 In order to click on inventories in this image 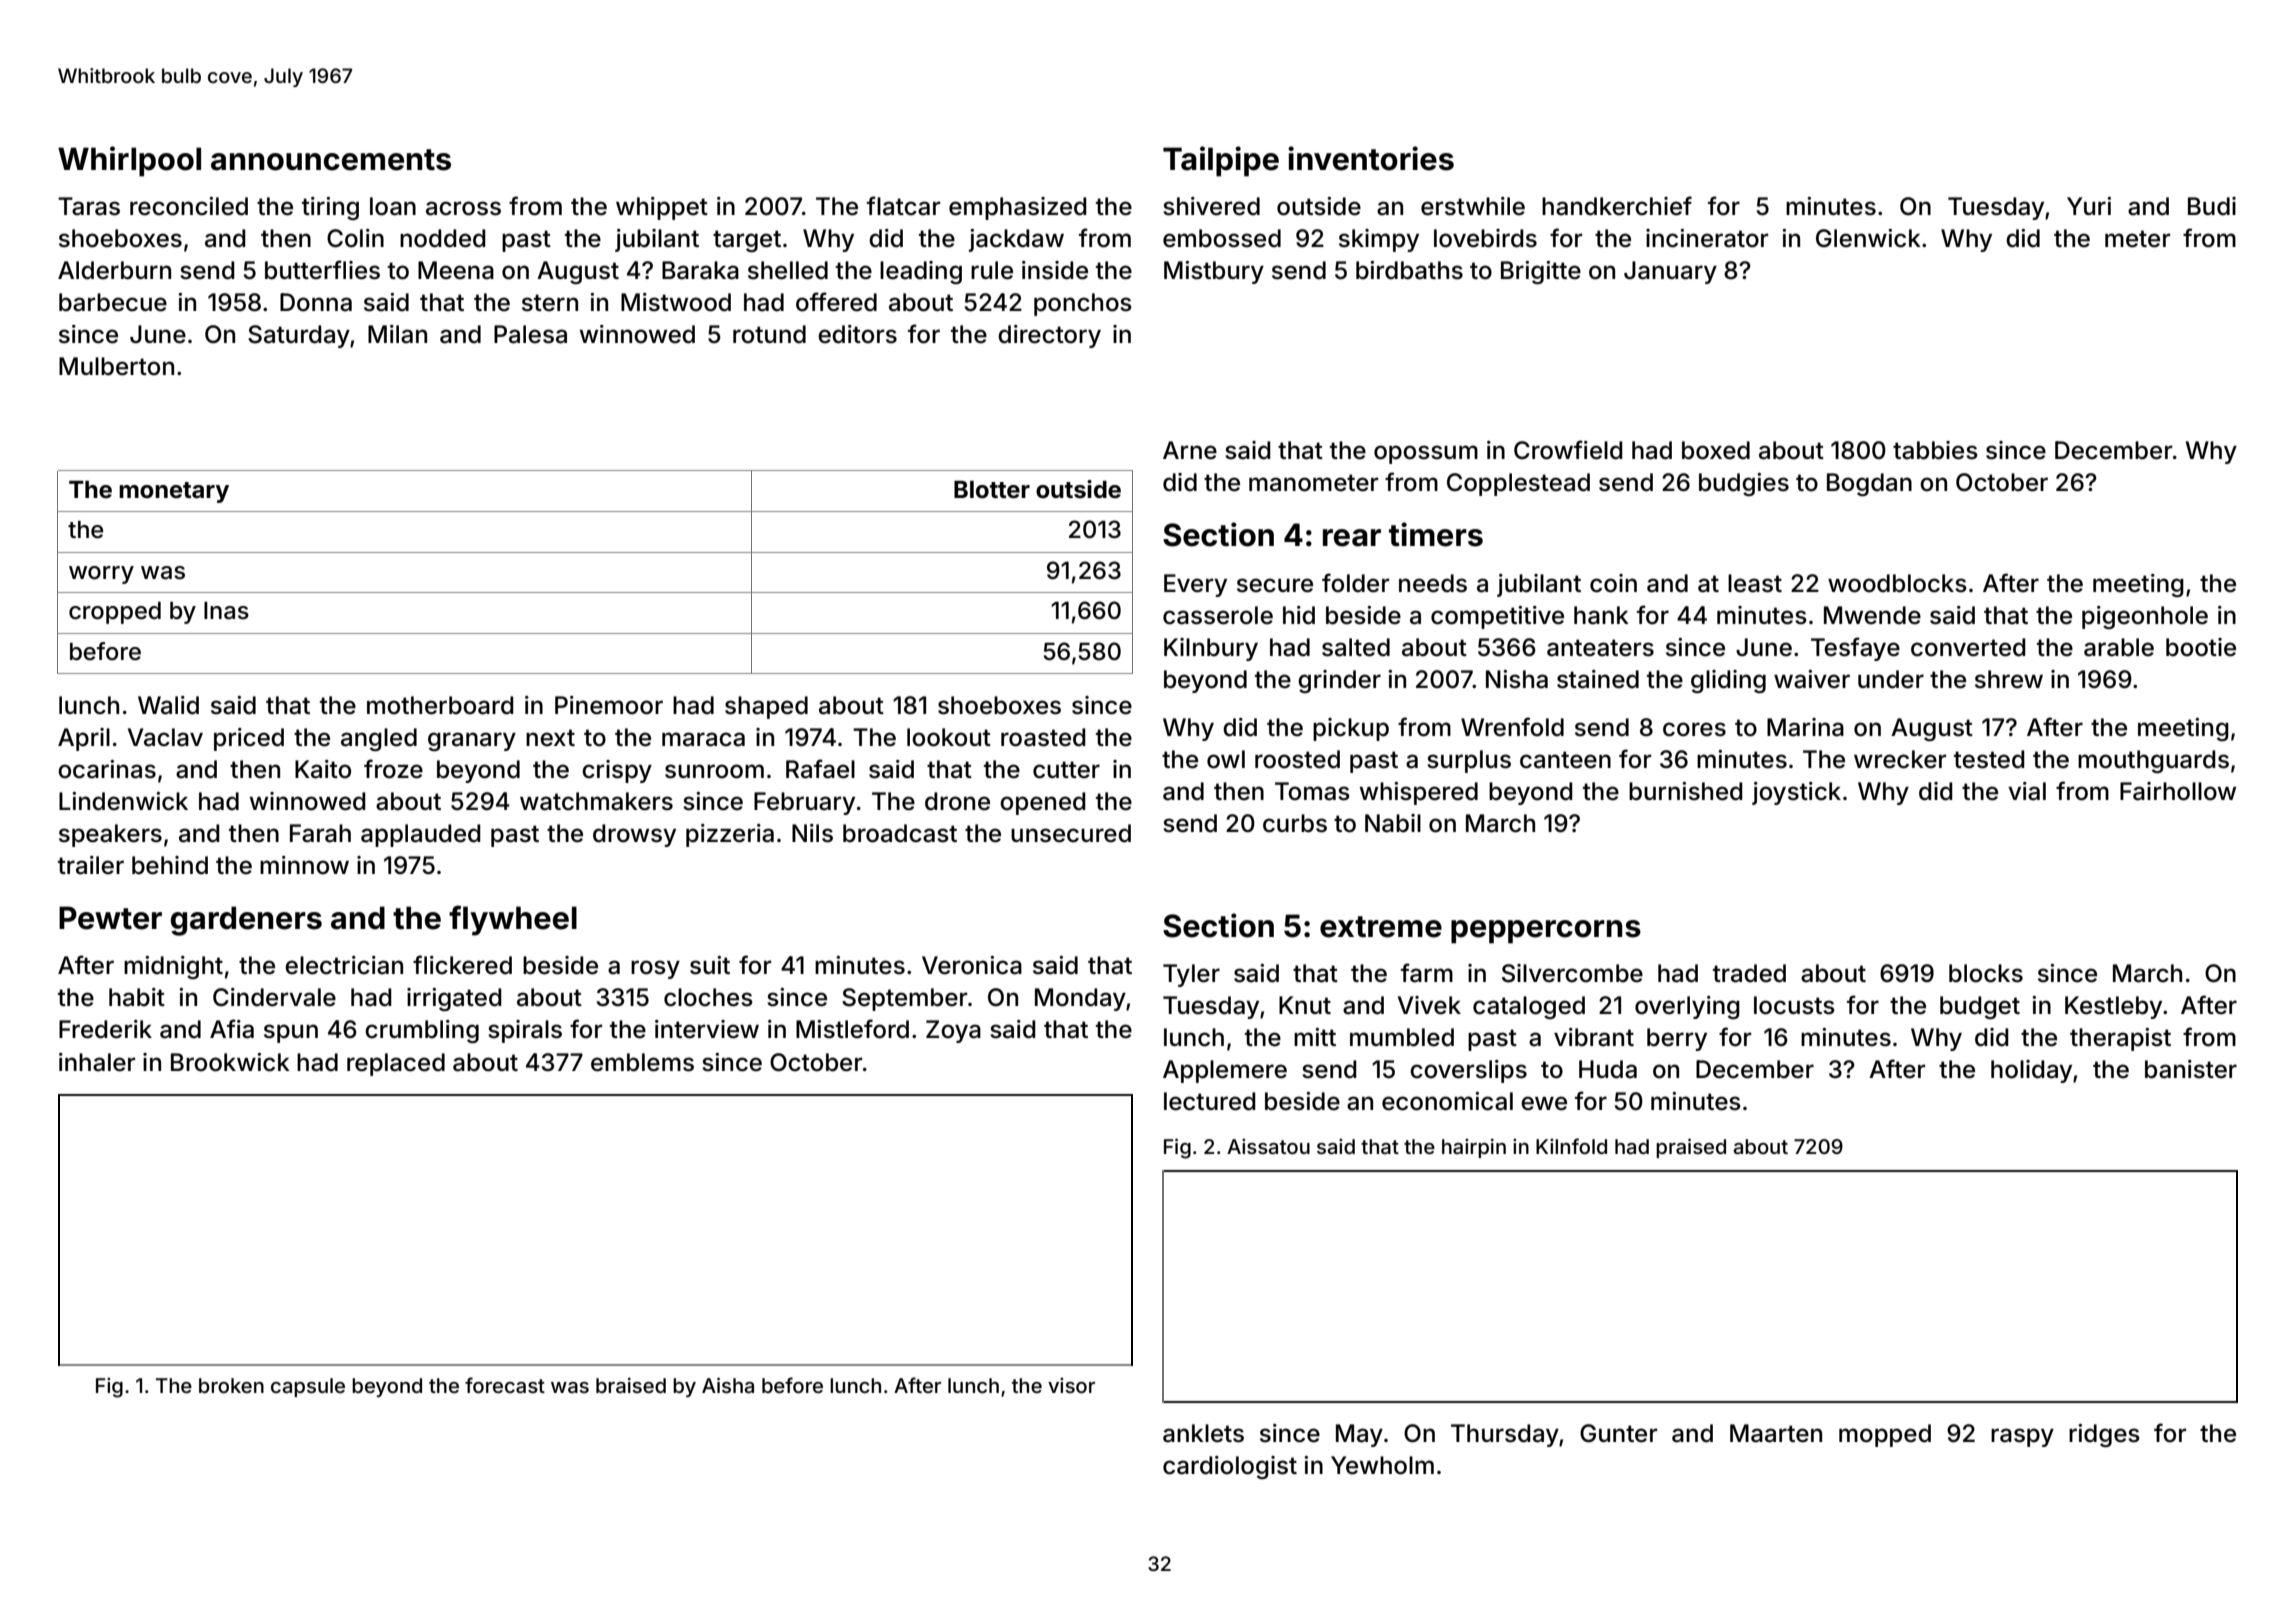, I will do `click(1371, 158)`.
